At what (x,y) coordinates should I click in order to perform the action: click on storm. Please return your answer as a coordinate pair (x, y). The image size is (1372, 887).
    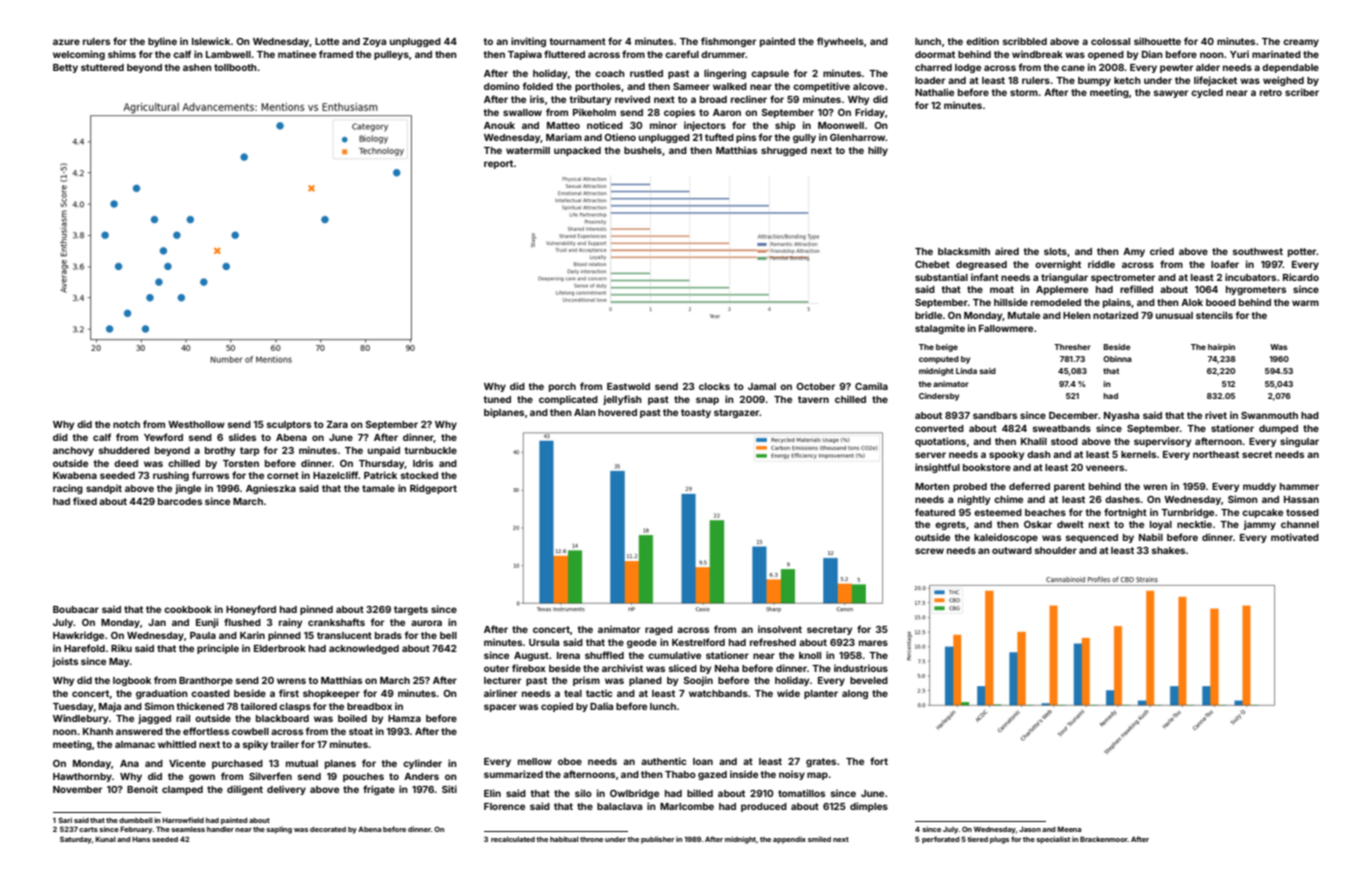
    Looking at the image, I should click on (1024, 92).
